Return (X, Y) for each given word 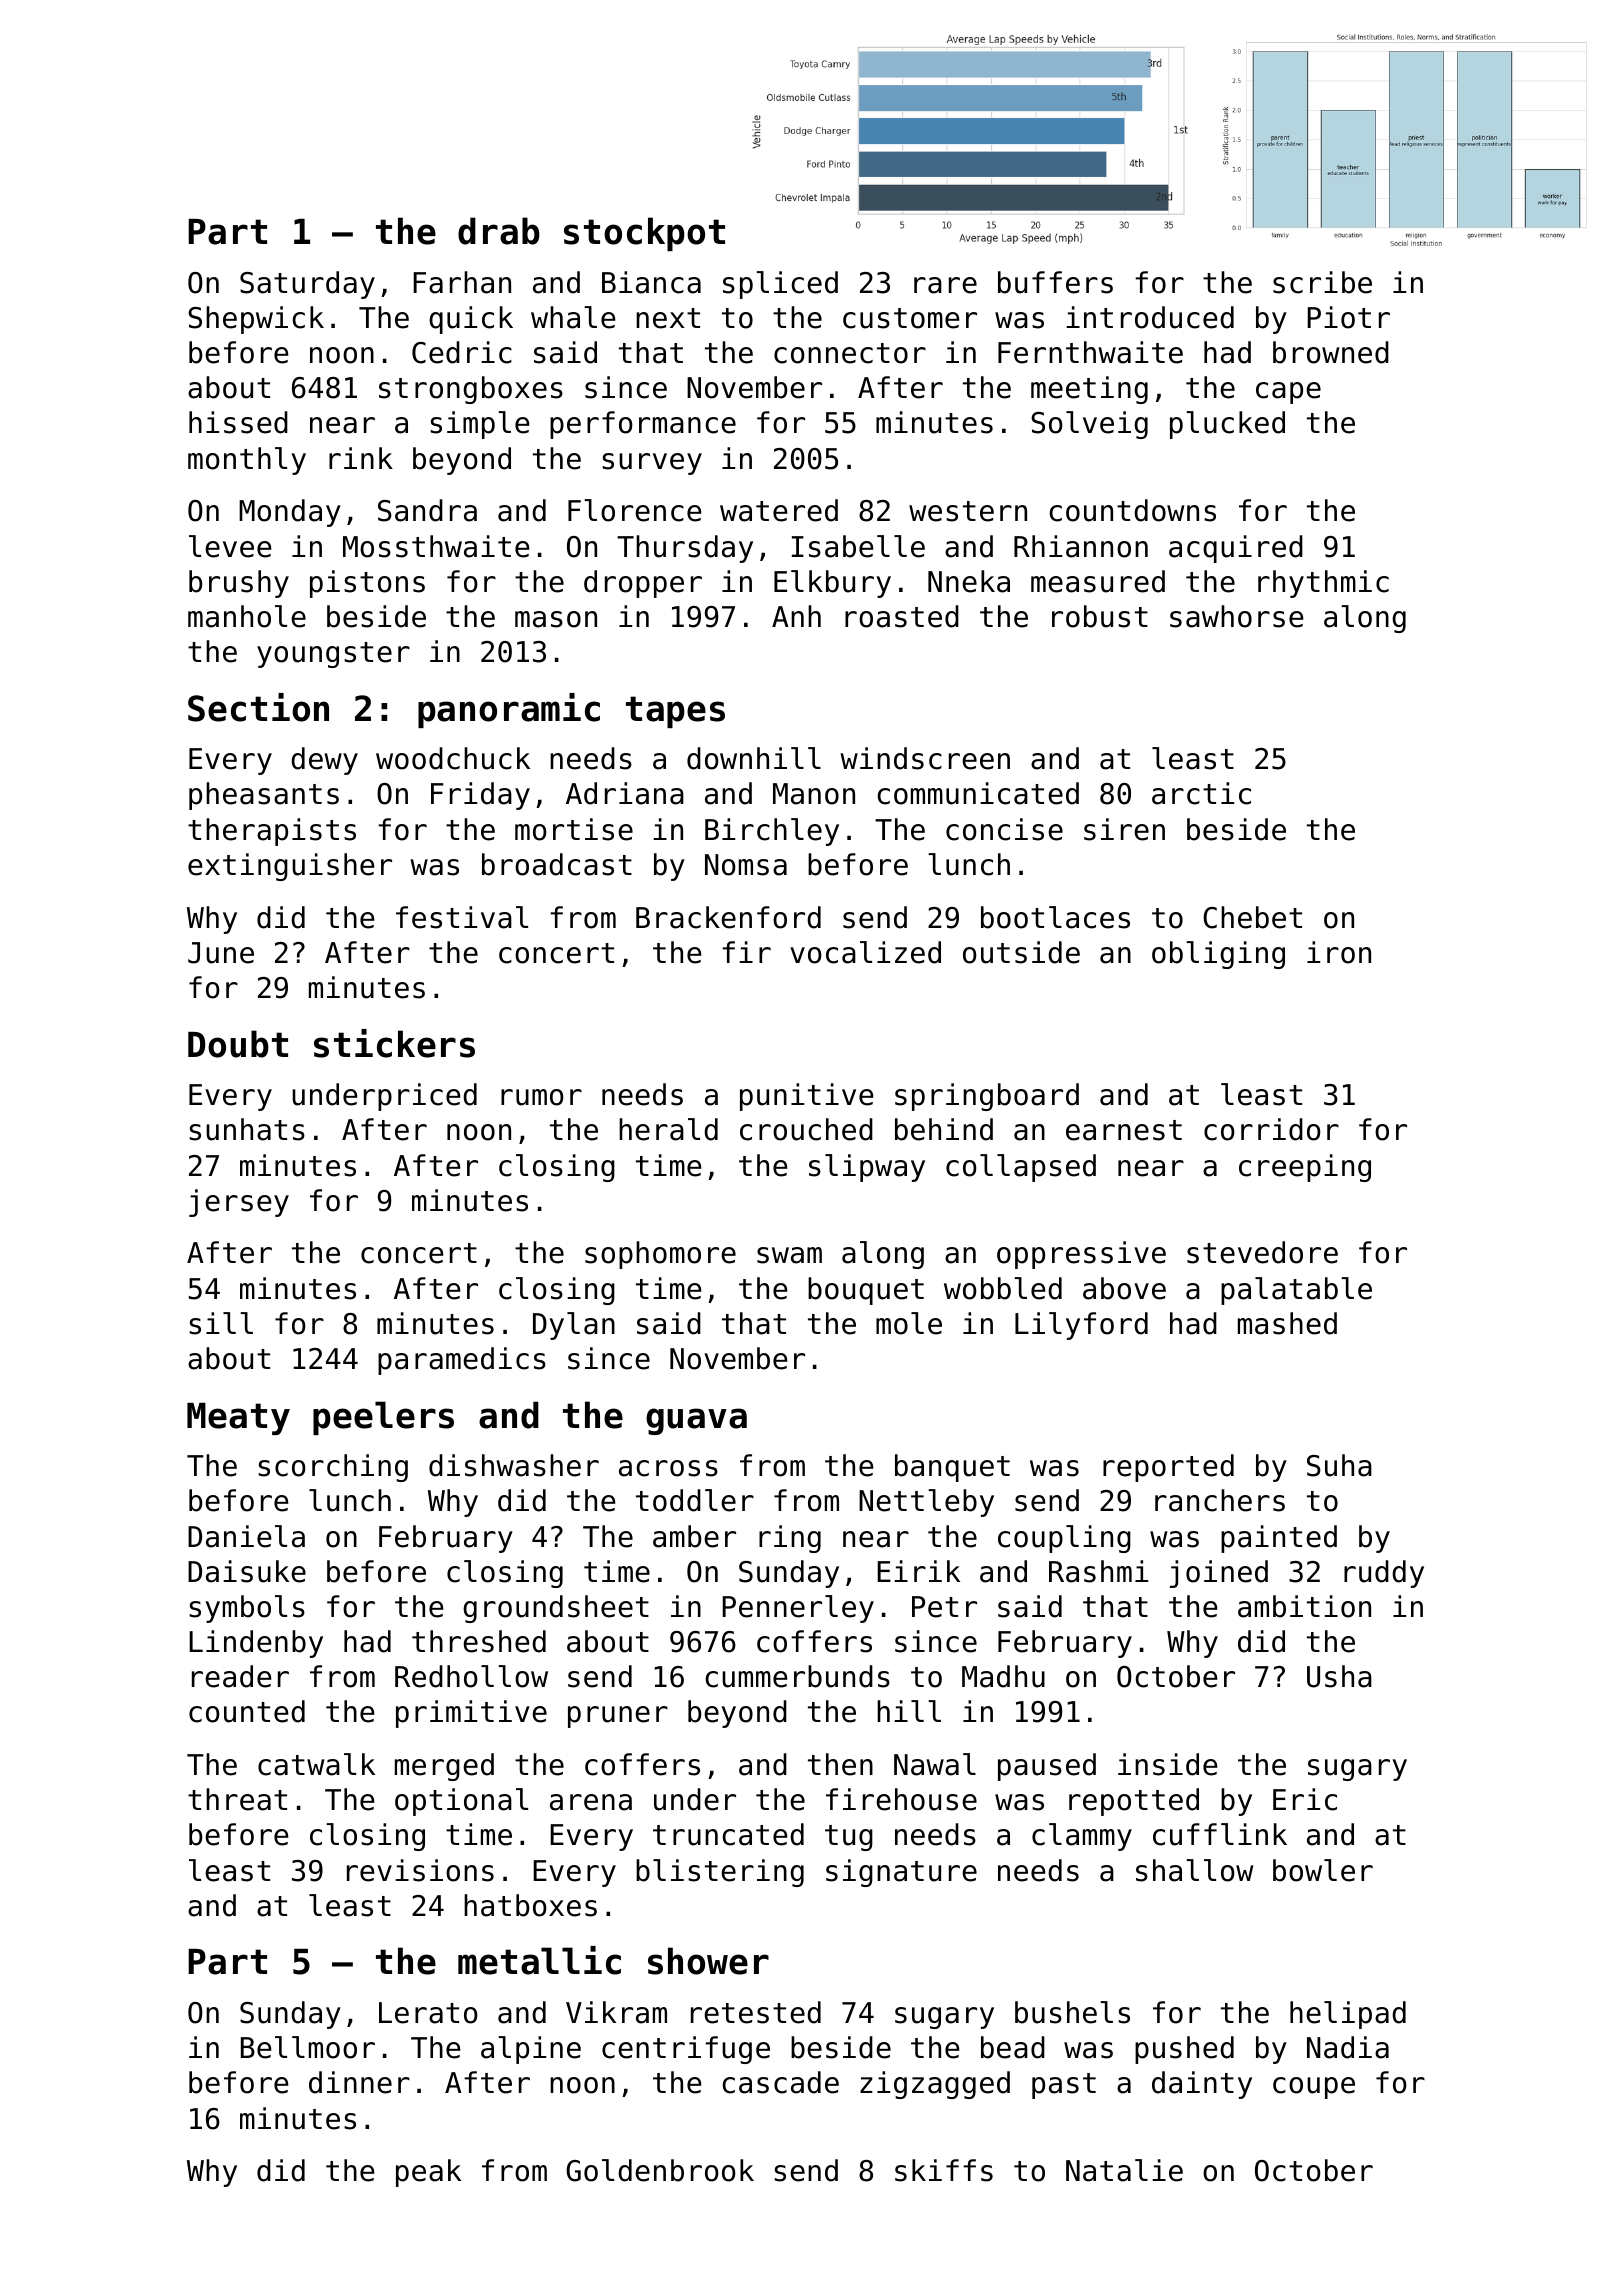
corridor (1271, 1129)
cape (1288, 393)
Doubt (238, 1044)
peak (428, 2173)
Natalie (1124, 2170)
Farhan (462, 282)
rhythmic (1323, 584)
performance (643, 425)
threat (237, 1799)
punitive (807, 1097)
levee (230, 546)
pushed (1184, 2050)
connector (850, 353)
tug (849, 1838)
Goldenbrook (660, 2170)
